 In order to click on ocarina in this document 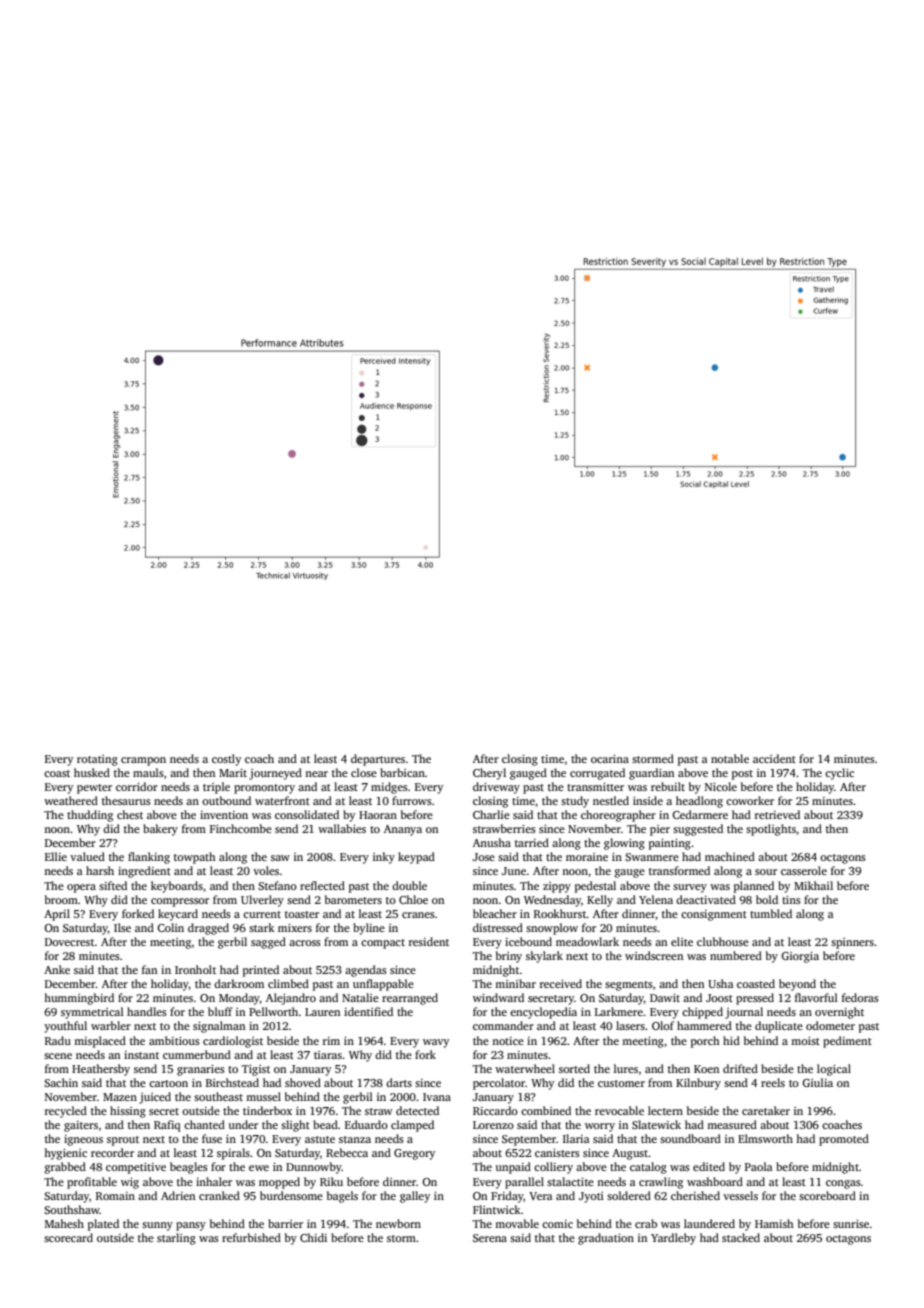, I will do `click(610, 758)`.
